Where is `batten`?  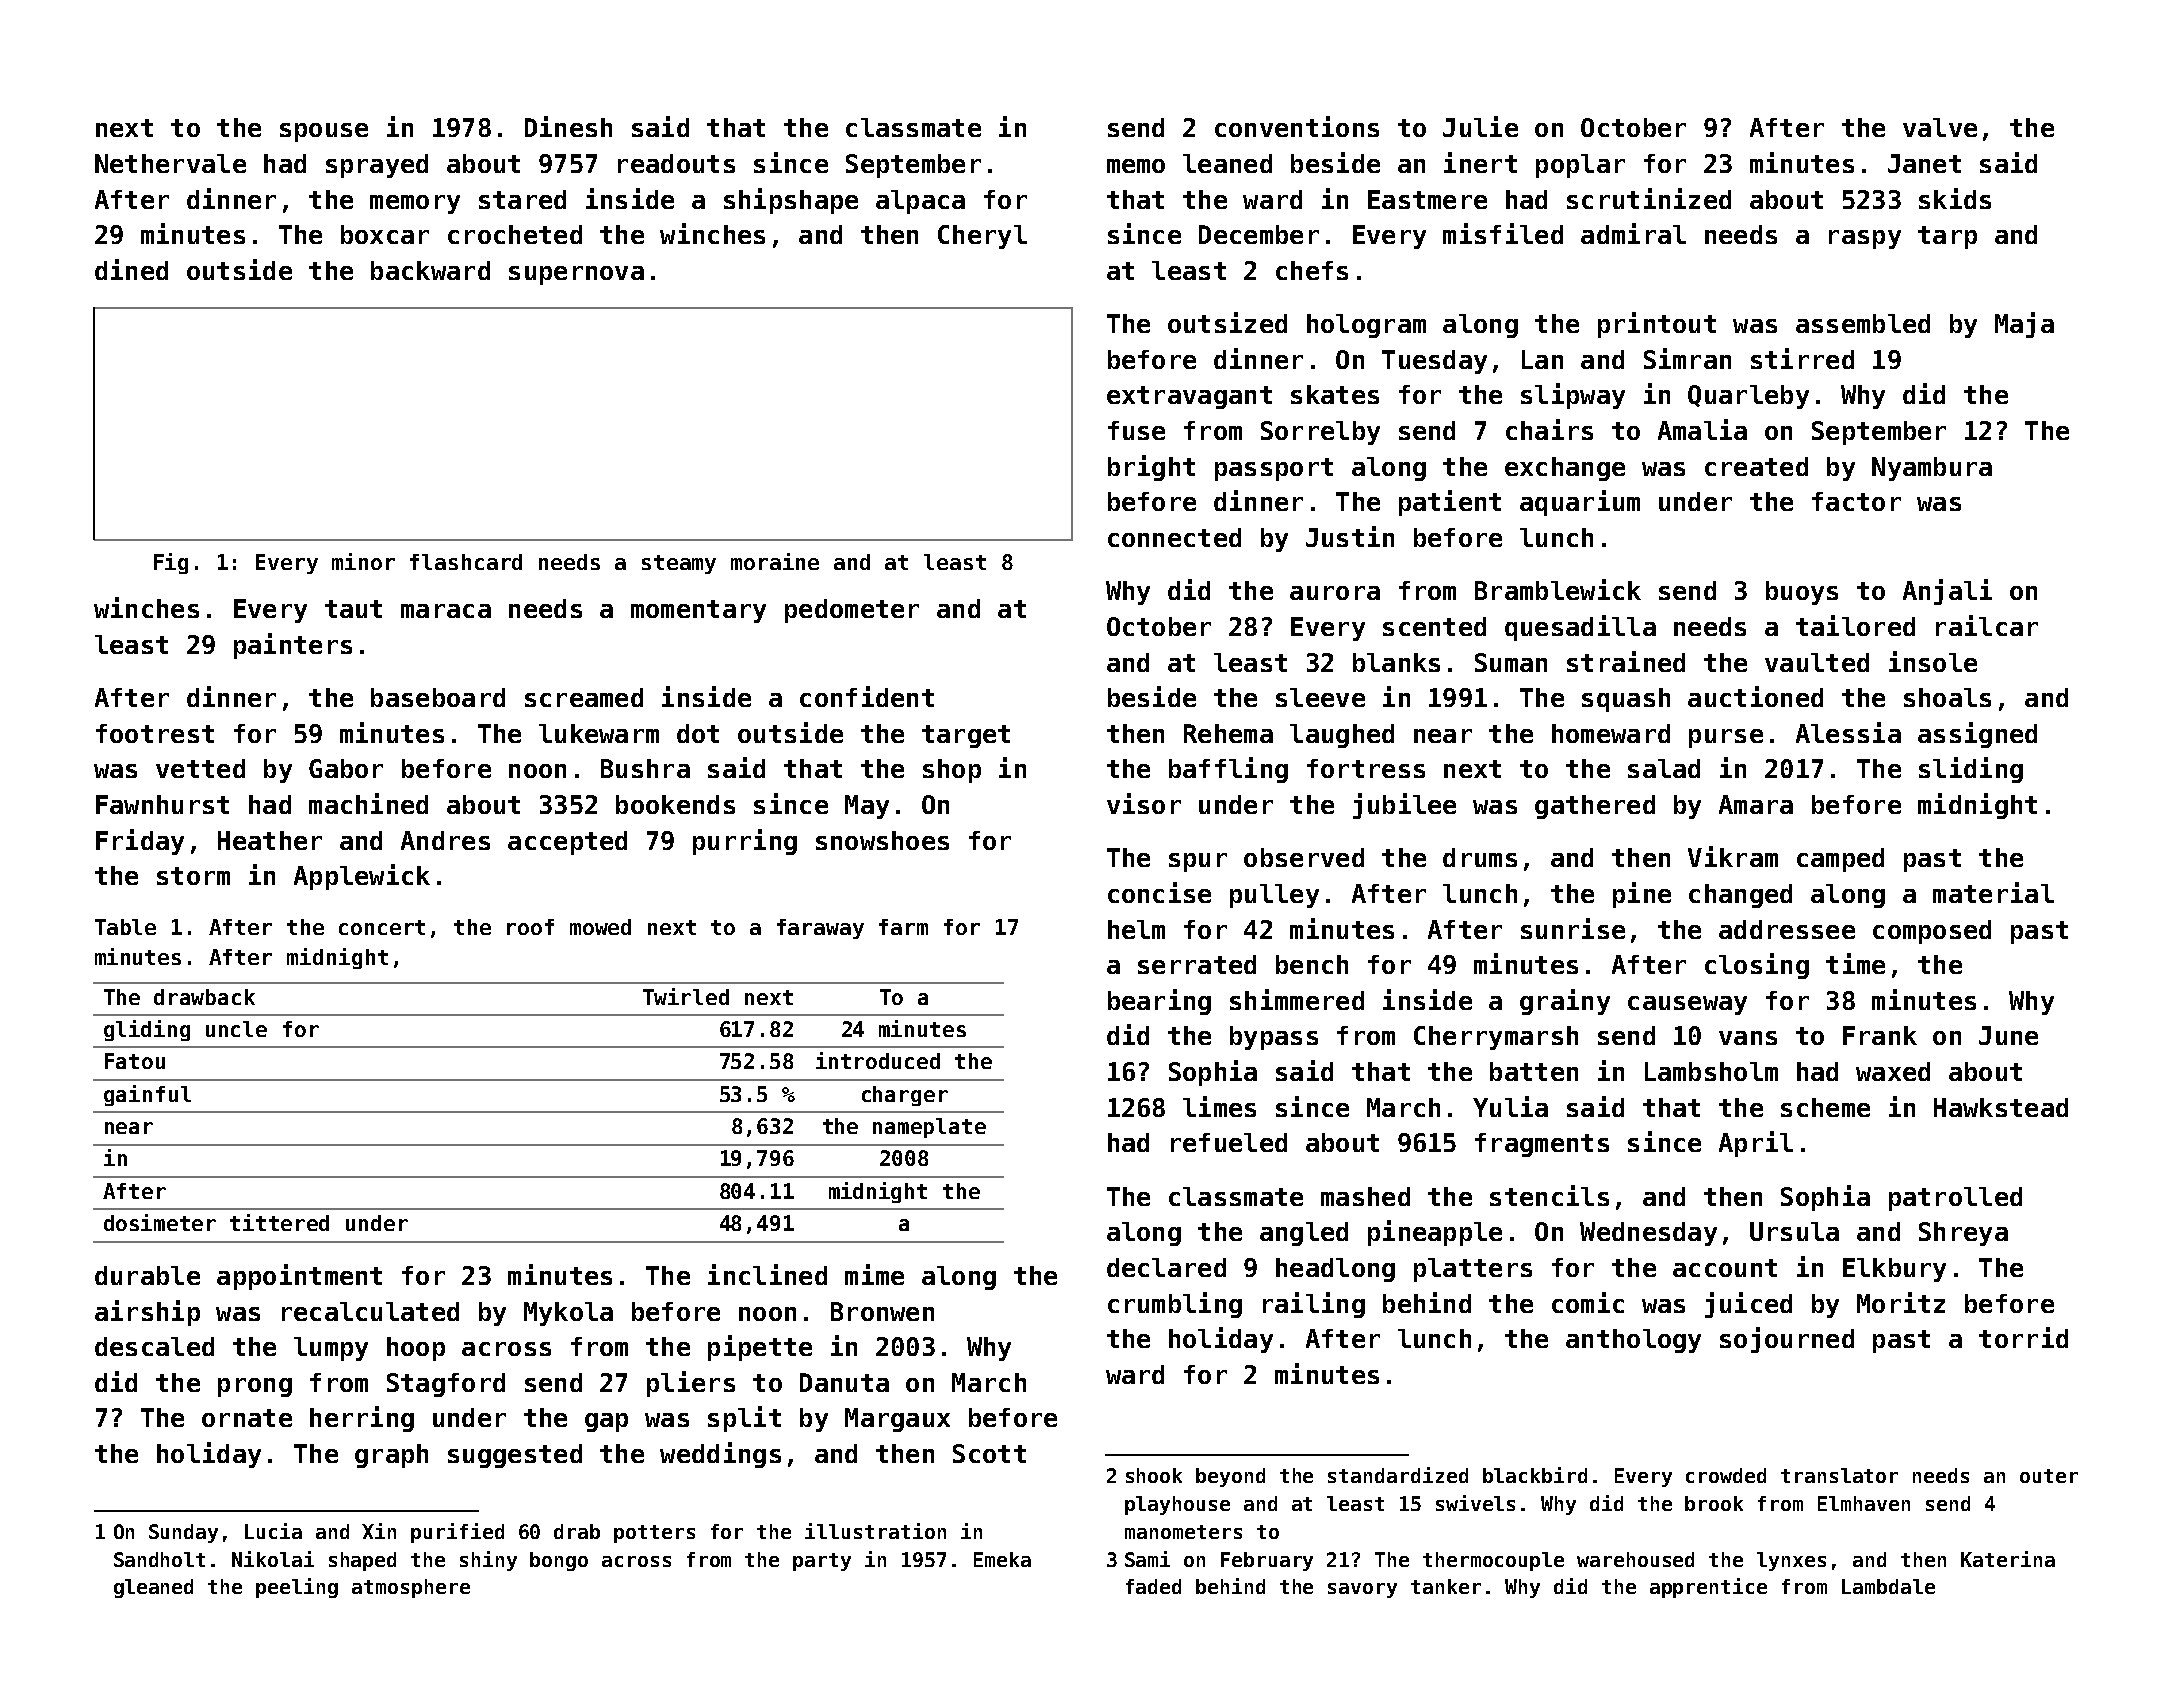
batten is located at coordinates (1534, 1071).
